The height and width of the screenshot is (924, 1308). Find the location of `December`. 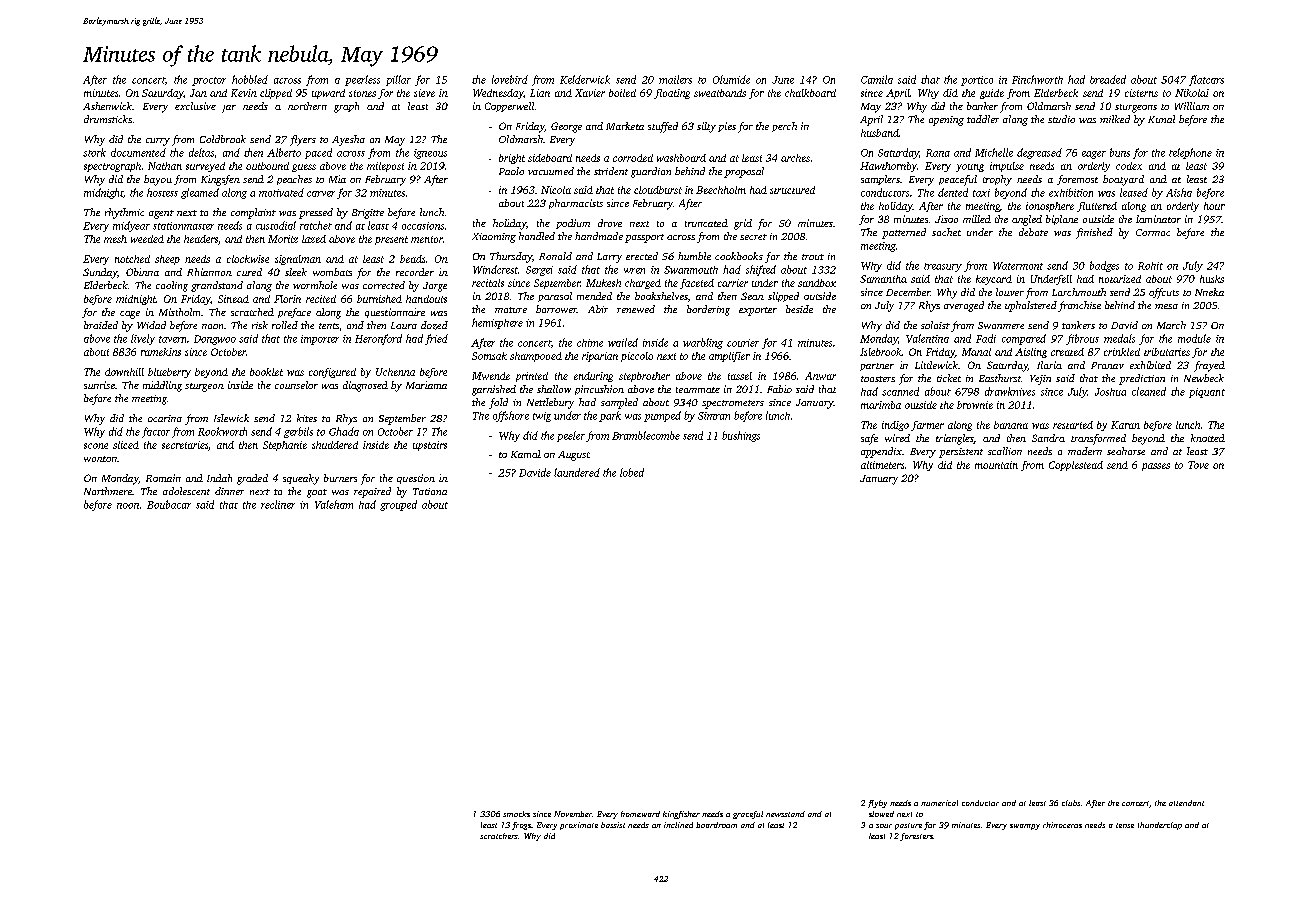

December is located at coordinates (908, 292).
